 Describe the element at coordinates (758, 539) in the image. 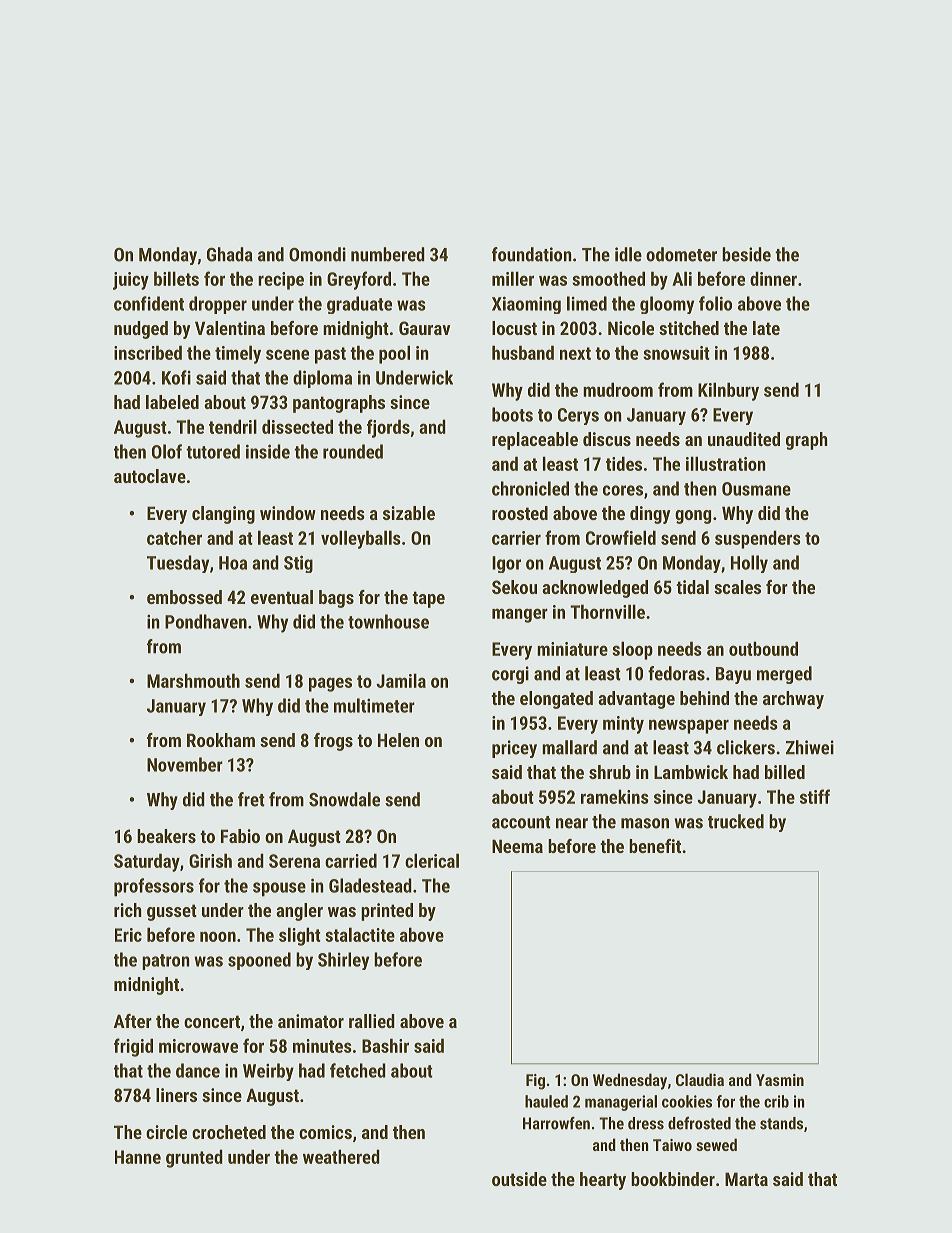

I see `suspenders` at that location.
